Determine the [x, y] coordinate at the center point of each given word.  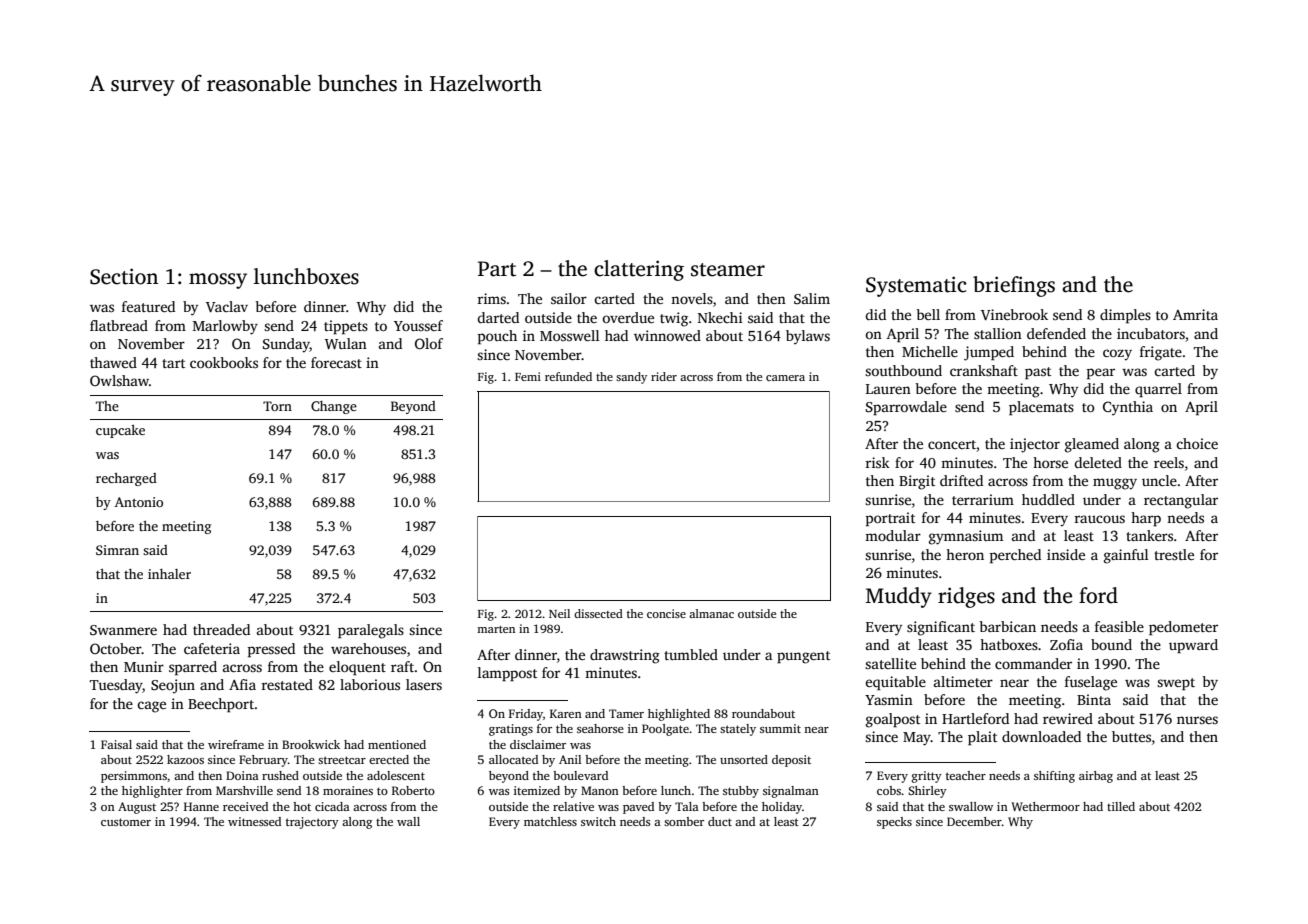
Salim [812, 298]
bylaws [808, 337]
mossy [218, 281]
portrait [890, 519]
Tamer [626, 713]
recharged [126, 479]
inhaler [169, 574]
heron [965, 554]
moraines [348, 790]
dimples [1125, 316]
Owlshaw [119, 380]
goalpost [893, 720]
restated [287, 684]
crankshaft [984, 370]
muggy [1115, 484]
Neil [559, 613]
